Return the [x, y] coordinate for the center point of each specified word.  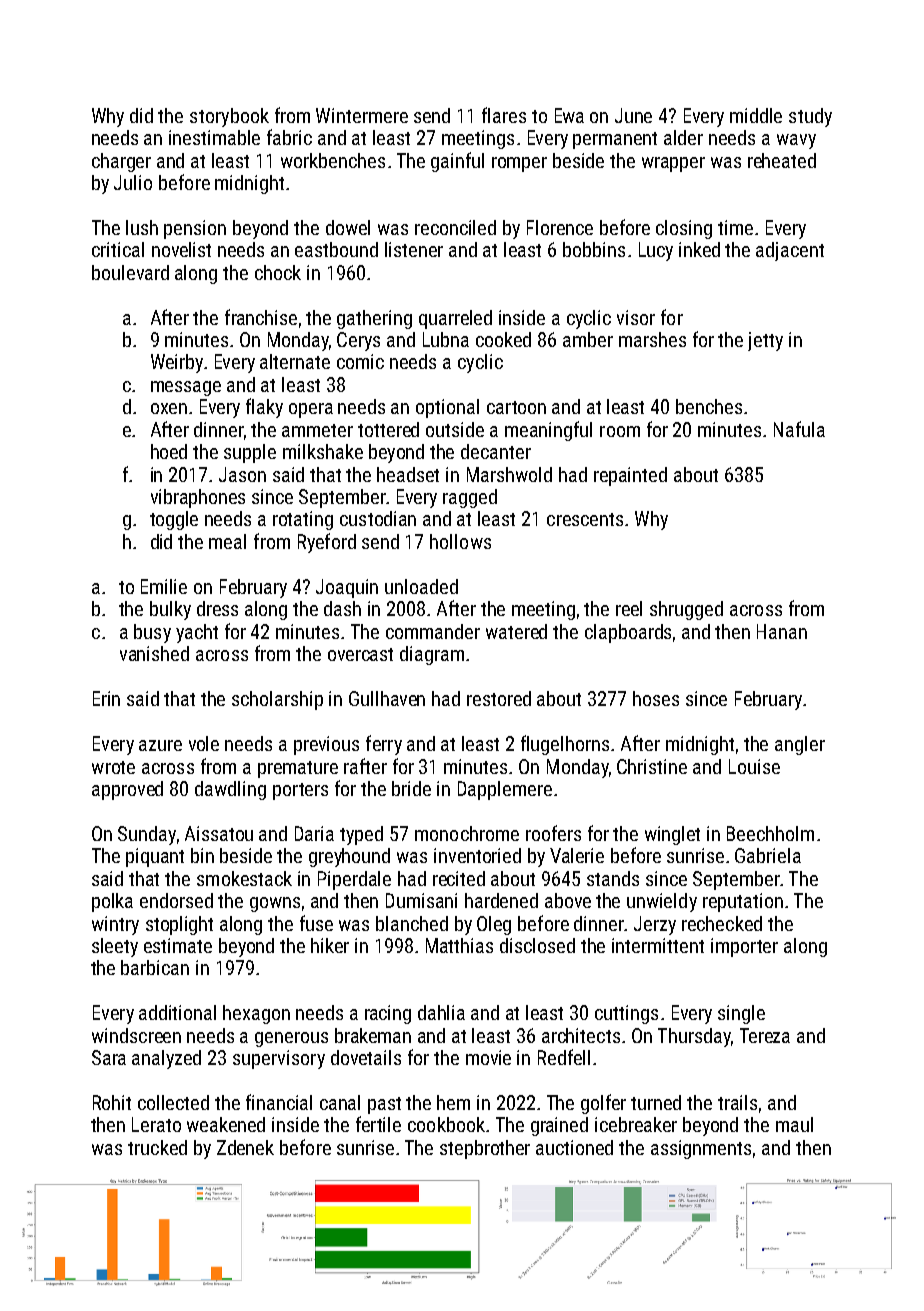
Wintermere [362, 115]
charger [121, 162]
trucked [157, 1147]
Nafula [799, 429]
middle [756, 115]
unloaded [421, 586]
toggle [174, 520]
